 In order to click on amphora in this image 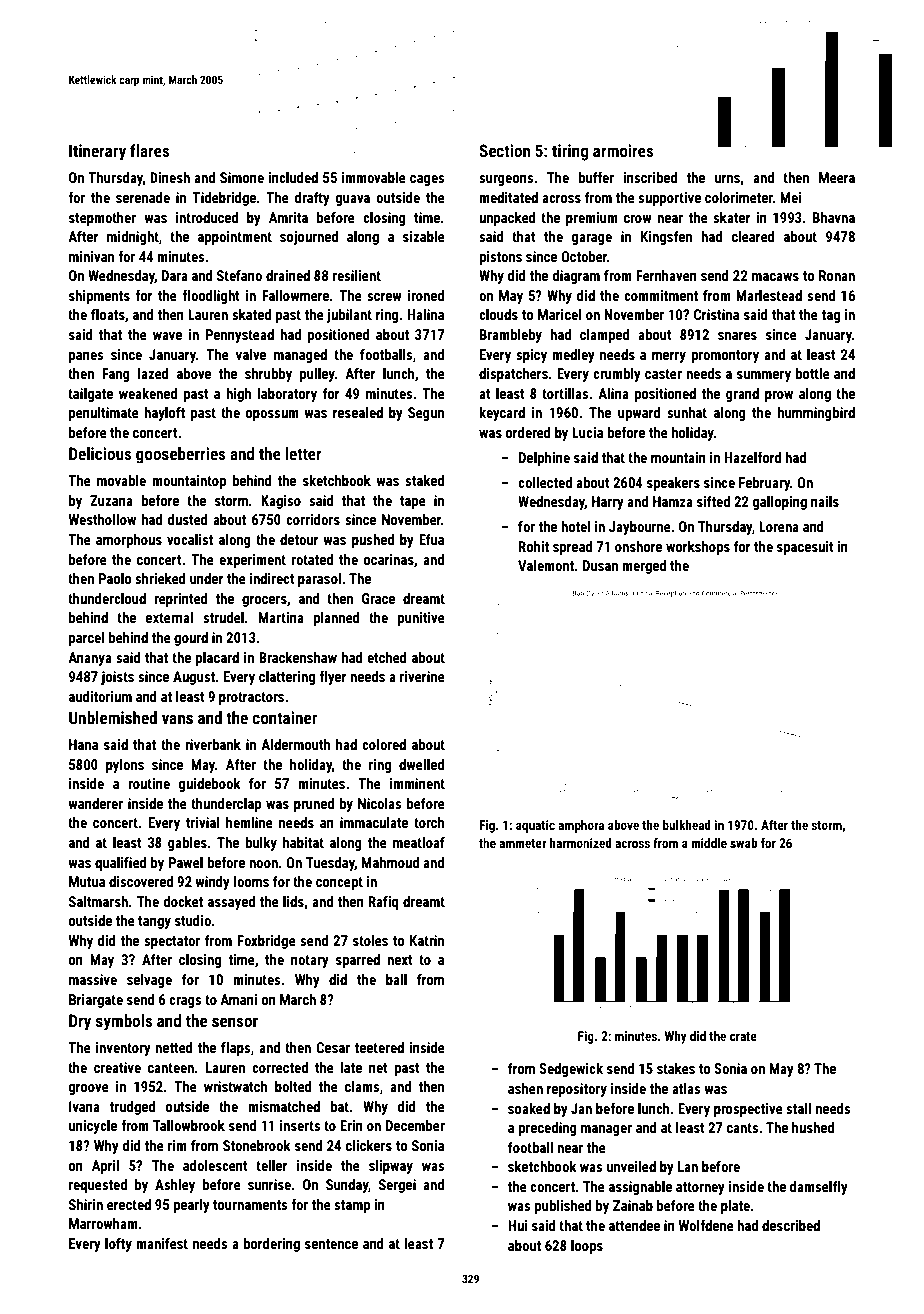, I will do `click(581, 826)`.
